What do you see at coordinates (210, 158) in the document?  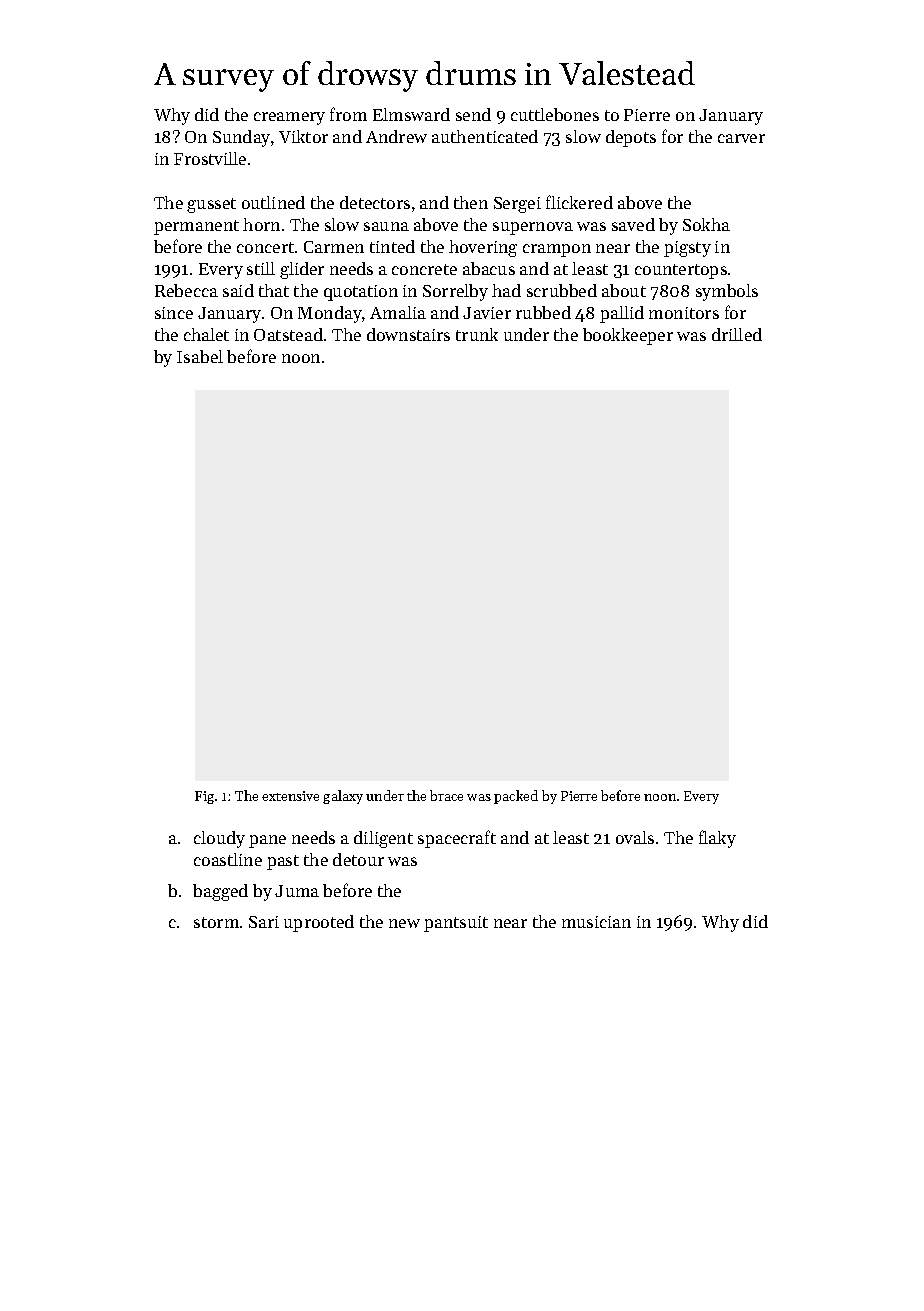 I see `Frostville` at bounding box center [210, 158].
